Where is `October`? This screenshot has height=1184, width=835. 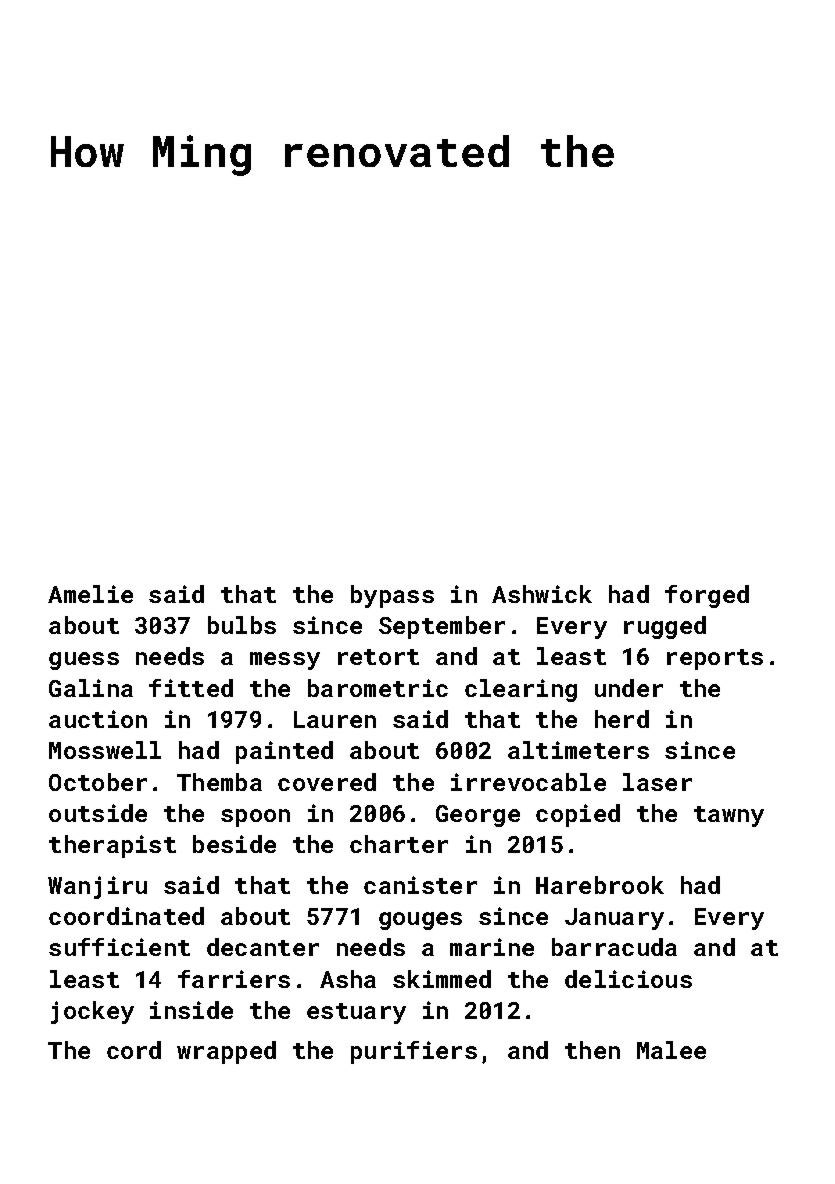
October is located at coordinates (98, 782).
